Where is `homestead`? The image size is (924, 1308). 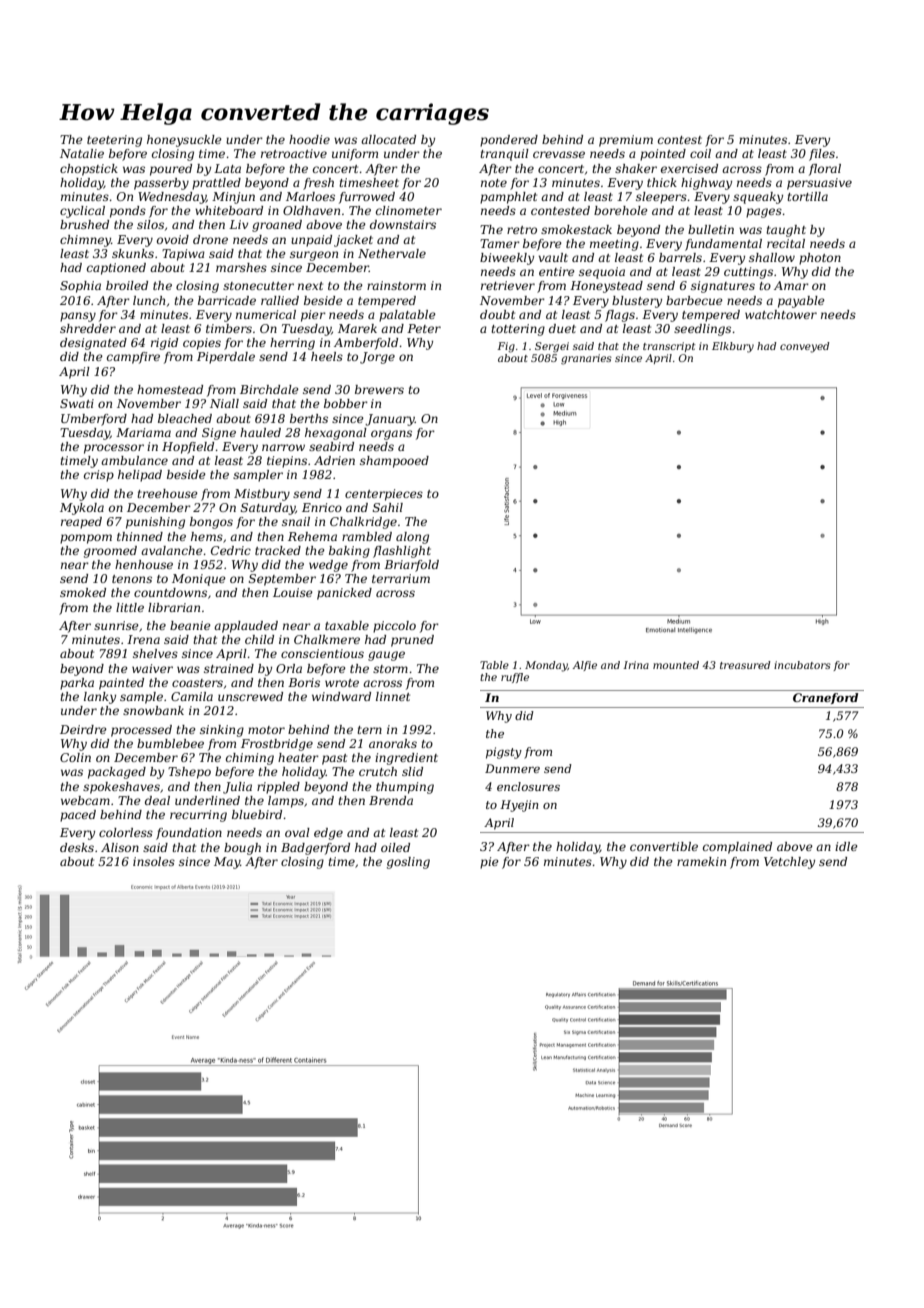
homestead is located at coordinates (170, 389).
